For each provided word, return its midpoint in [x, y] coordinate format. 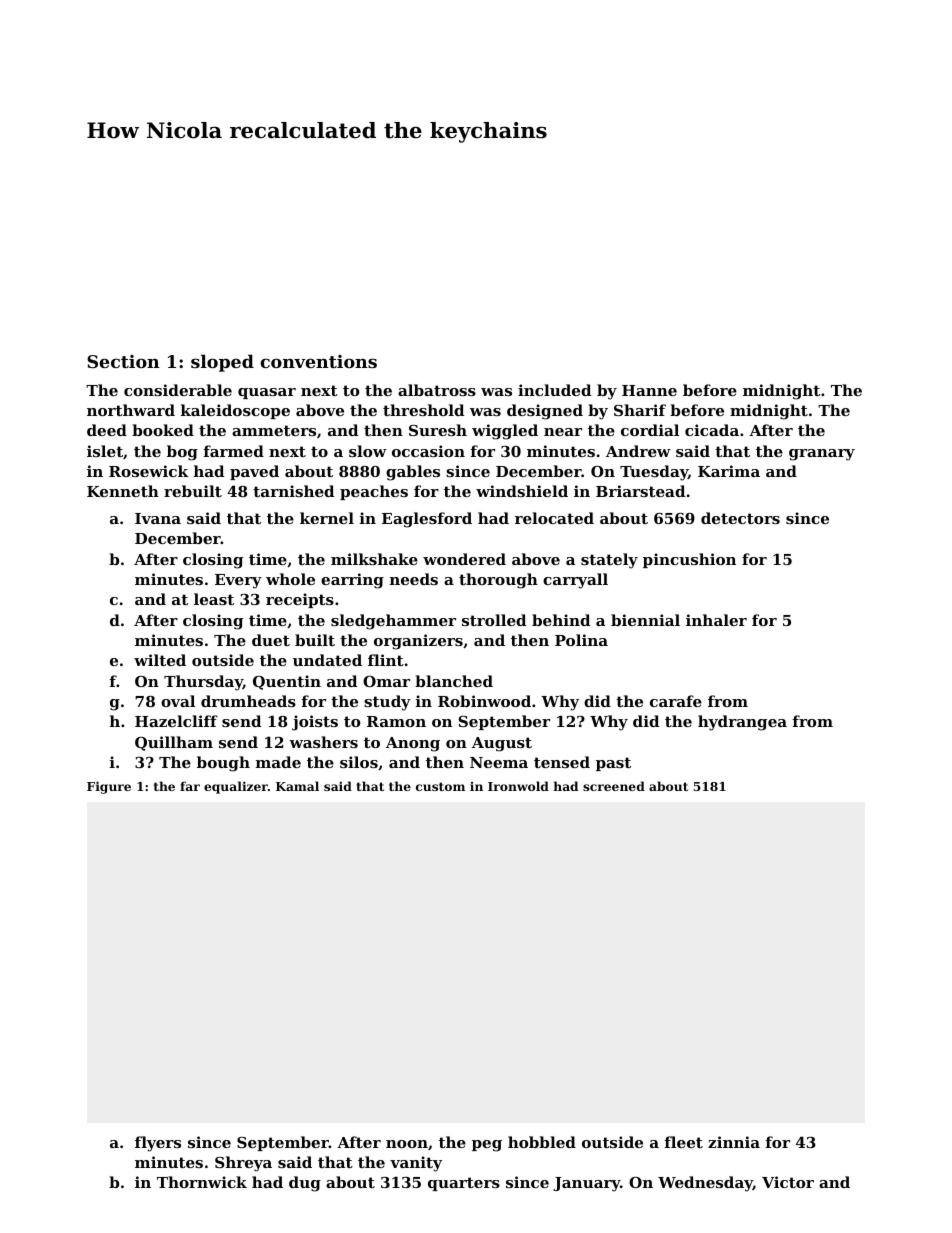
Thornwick [202, 1182]
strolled [494, 620]
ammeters [274, 430]
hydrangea [742, 723]
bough [223, 764]
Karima [729, 471]
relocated [554, 518]
